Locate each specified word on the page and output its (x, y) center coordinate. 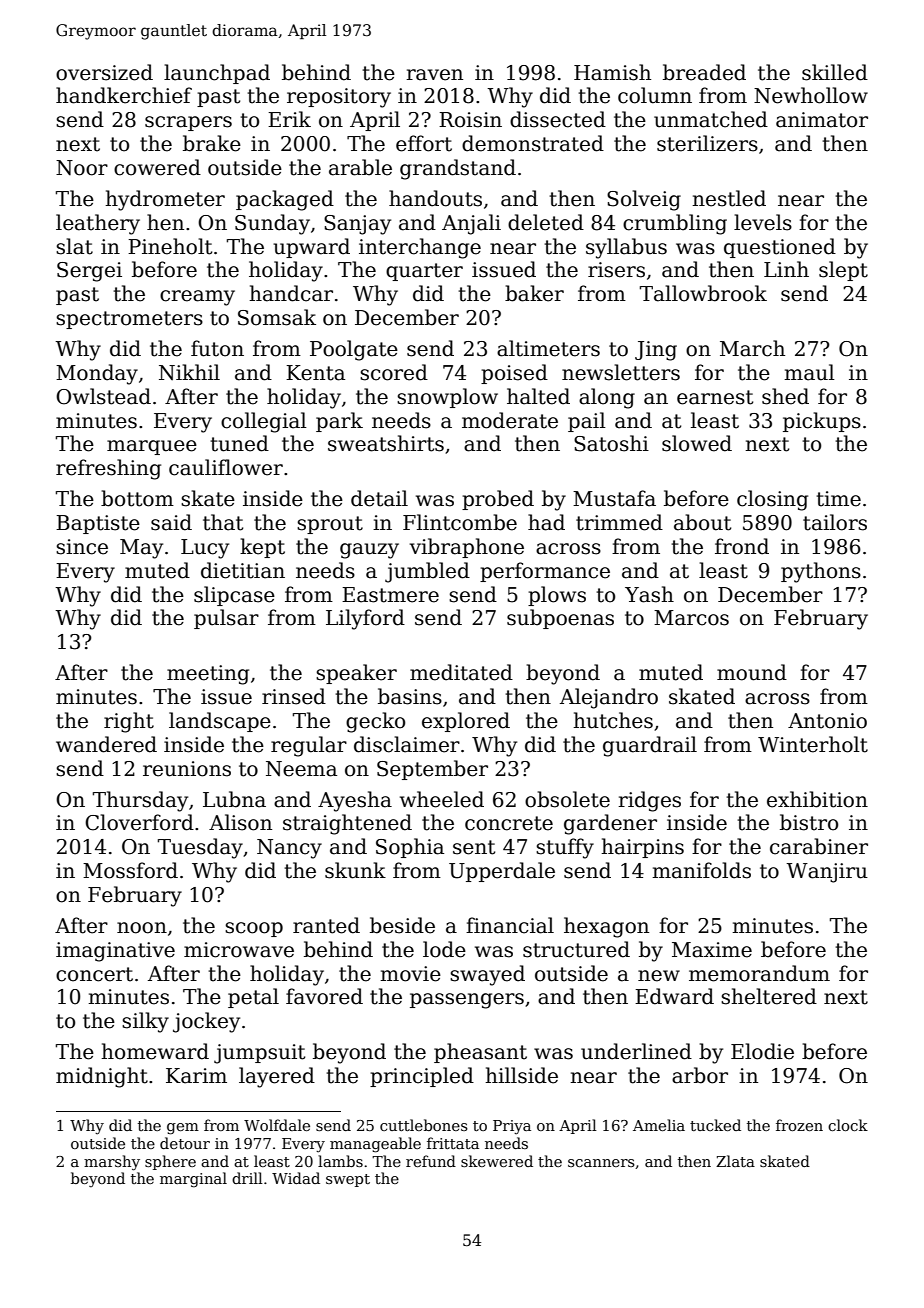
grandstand (458, 169)
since (82, 547)
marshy (112, 1163)
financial (510, 925)
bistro (809, 822)
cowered (157, 167)
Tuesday (200, 848)
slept (843, 271)
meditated (461, 672)
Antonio (827, 721)
